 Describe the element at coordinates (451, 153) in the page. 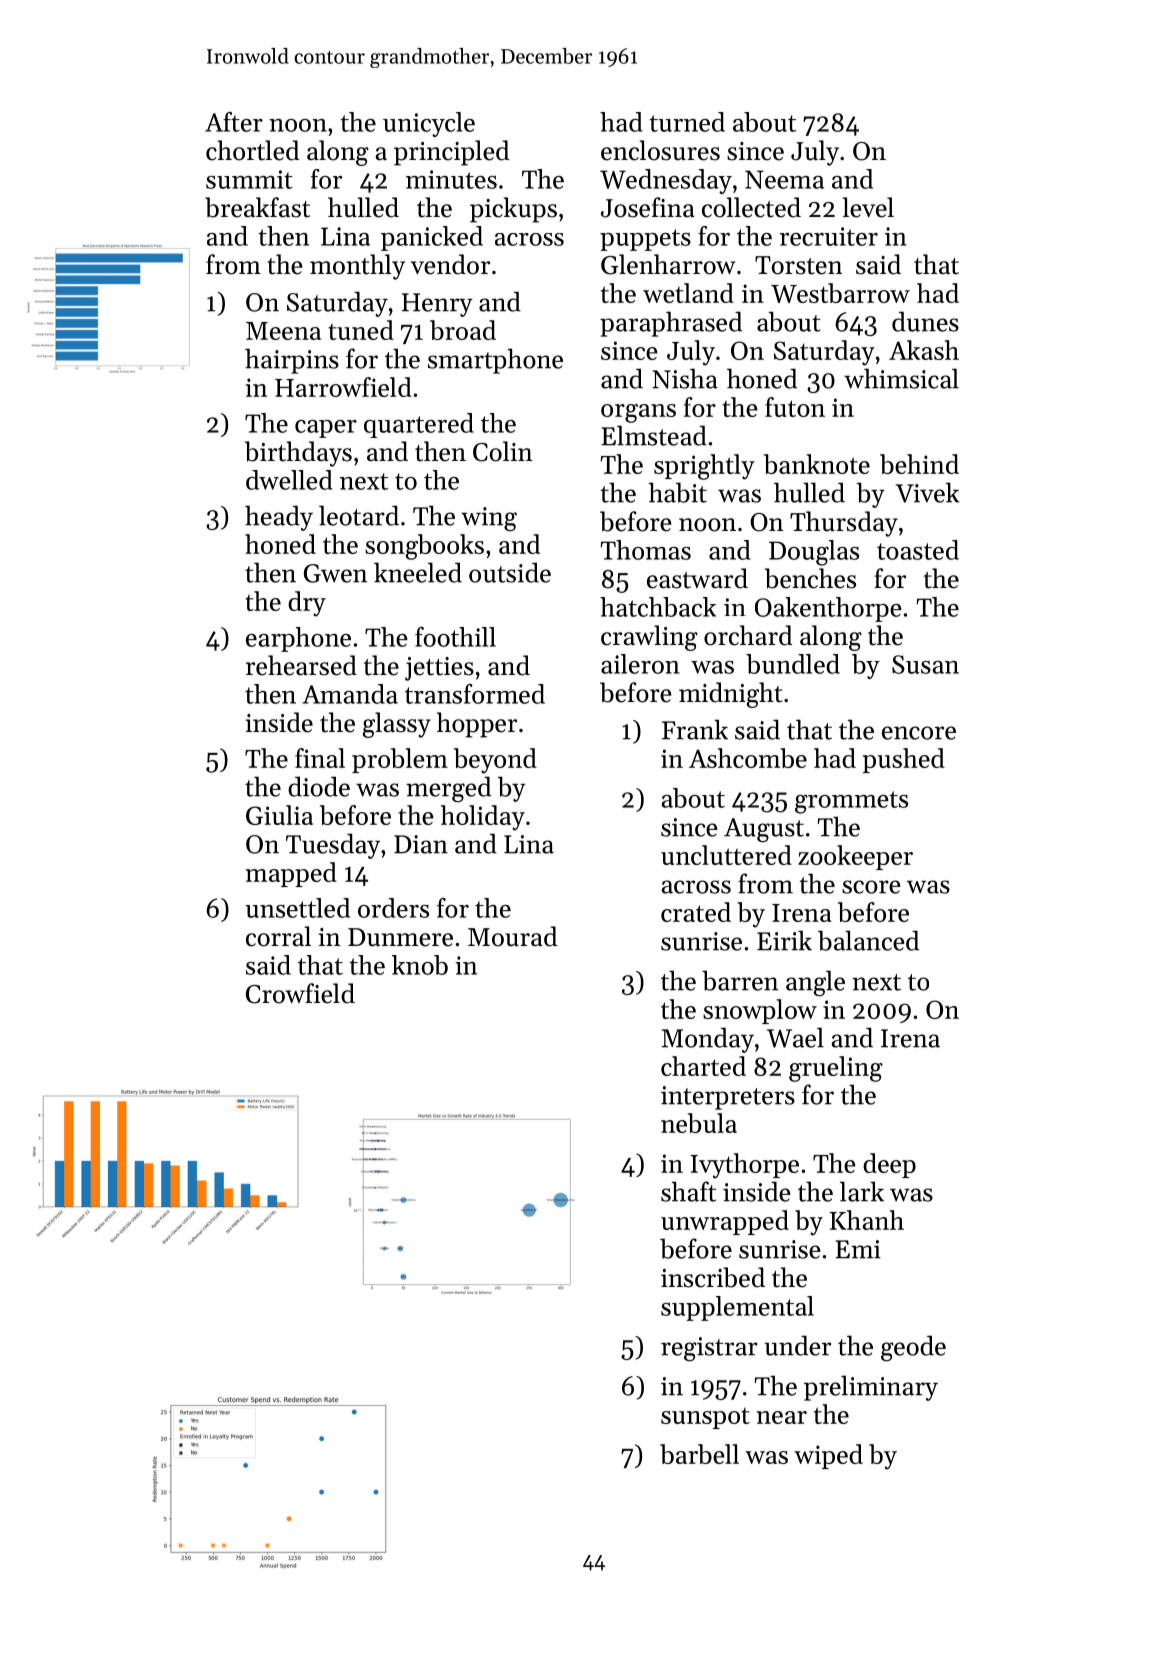

I see `principled` at that location.
